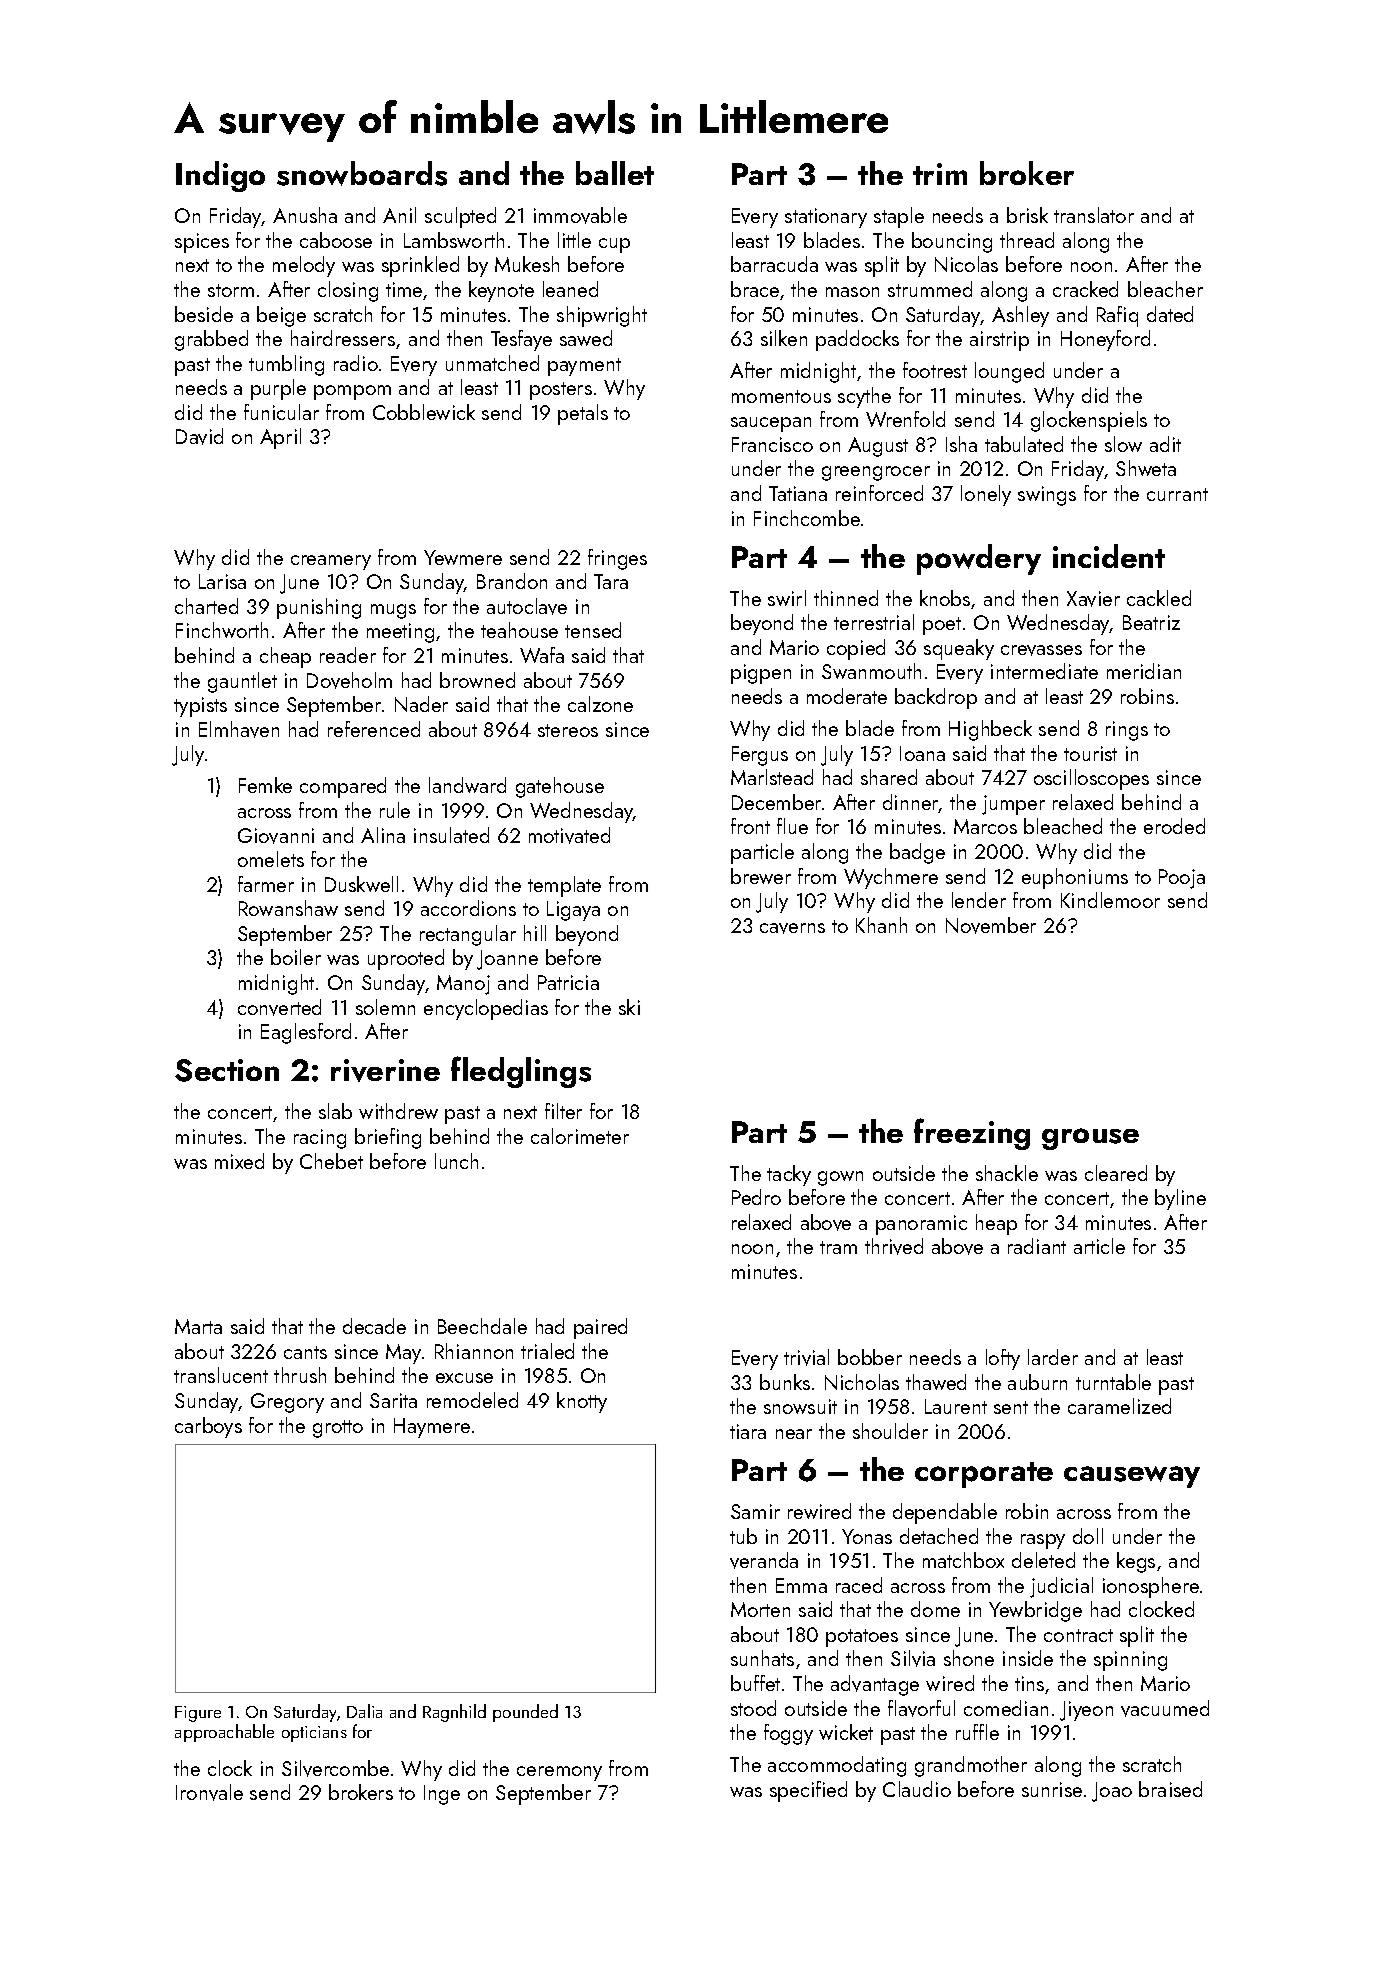 Image resolution: width=1386 pixels, height=1969 pixels. What do you see at coordinates (1078, 1635) in the page?
I see `contract` at bounding box center [1078, 1635].
